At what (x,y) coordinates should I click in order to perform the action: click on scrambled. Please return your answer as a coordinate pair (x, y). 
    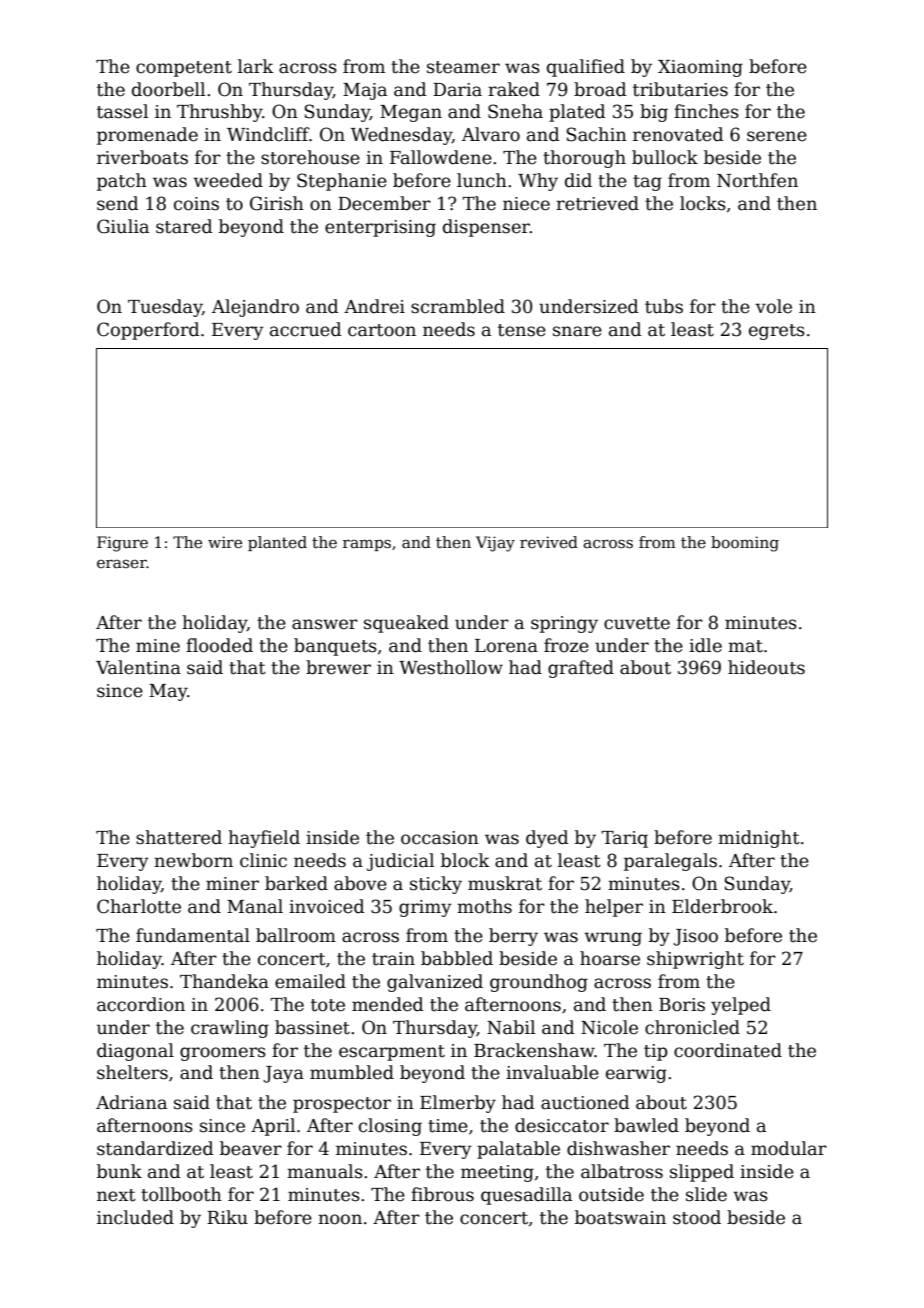
    Looking at the image, I should click on (458, 306).
